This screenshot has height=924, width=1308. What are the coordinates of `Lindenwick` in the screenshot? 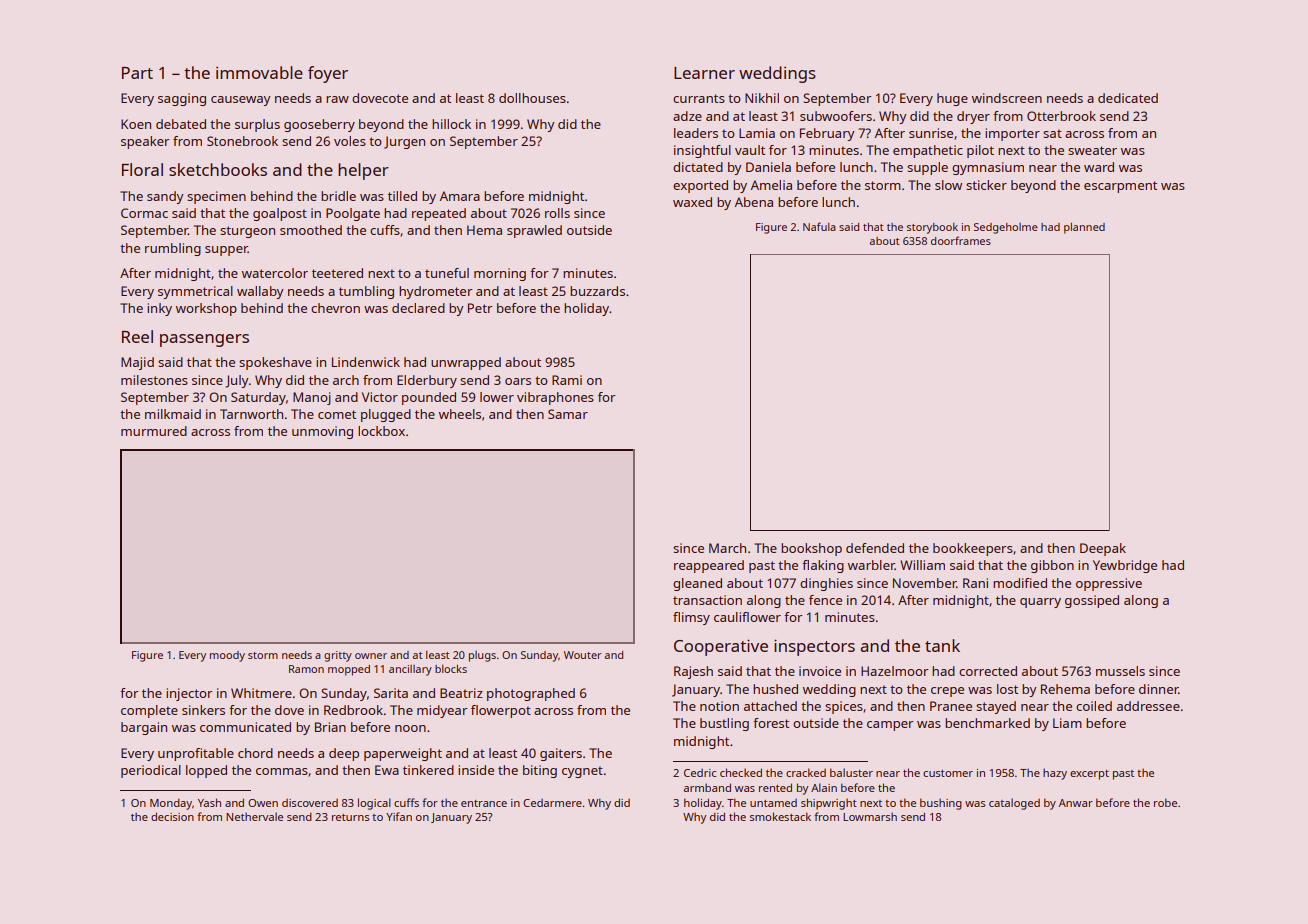 It's located at (366, 362).
